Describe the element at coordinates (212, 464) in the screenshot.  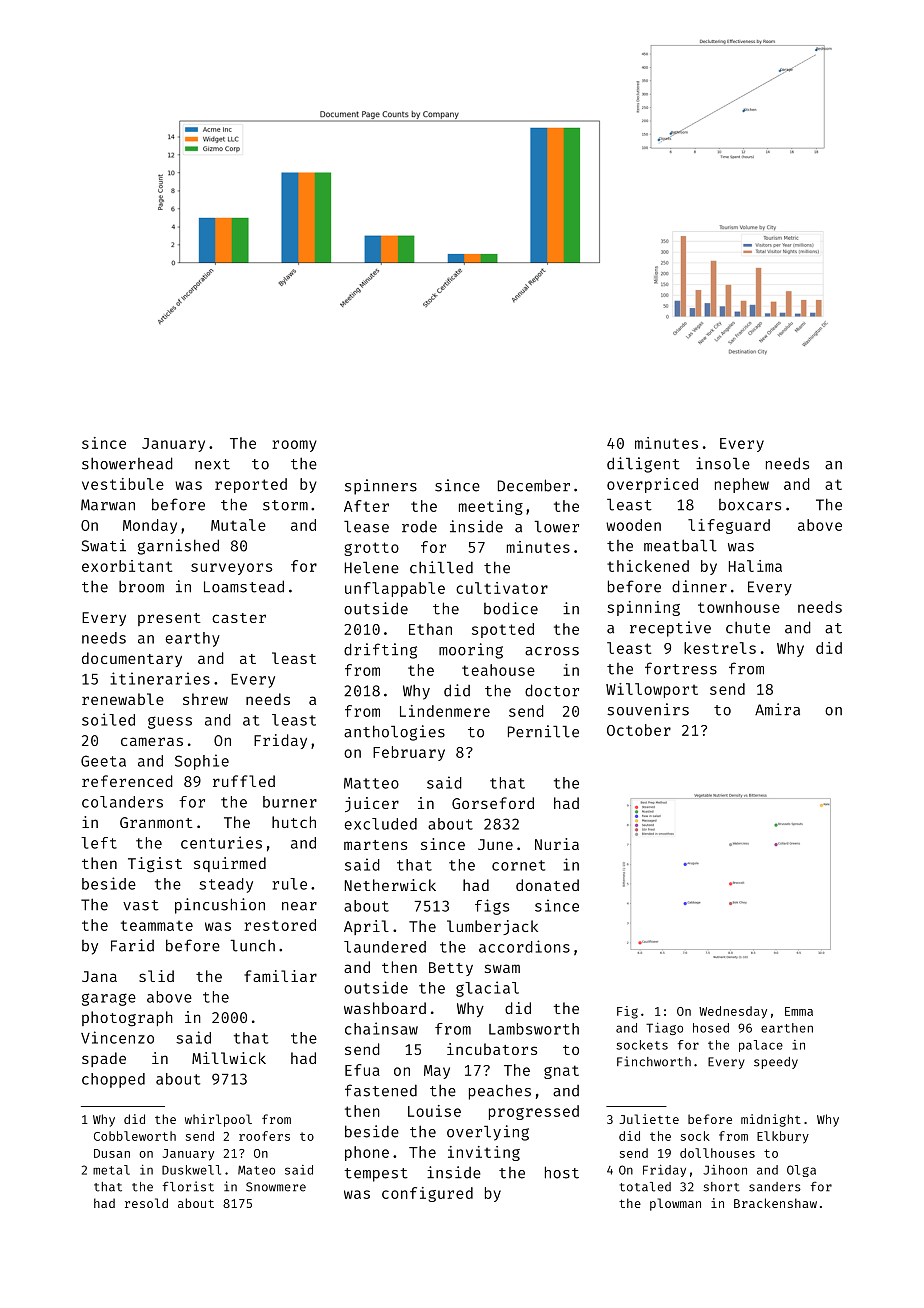
I see `next` at that location.
